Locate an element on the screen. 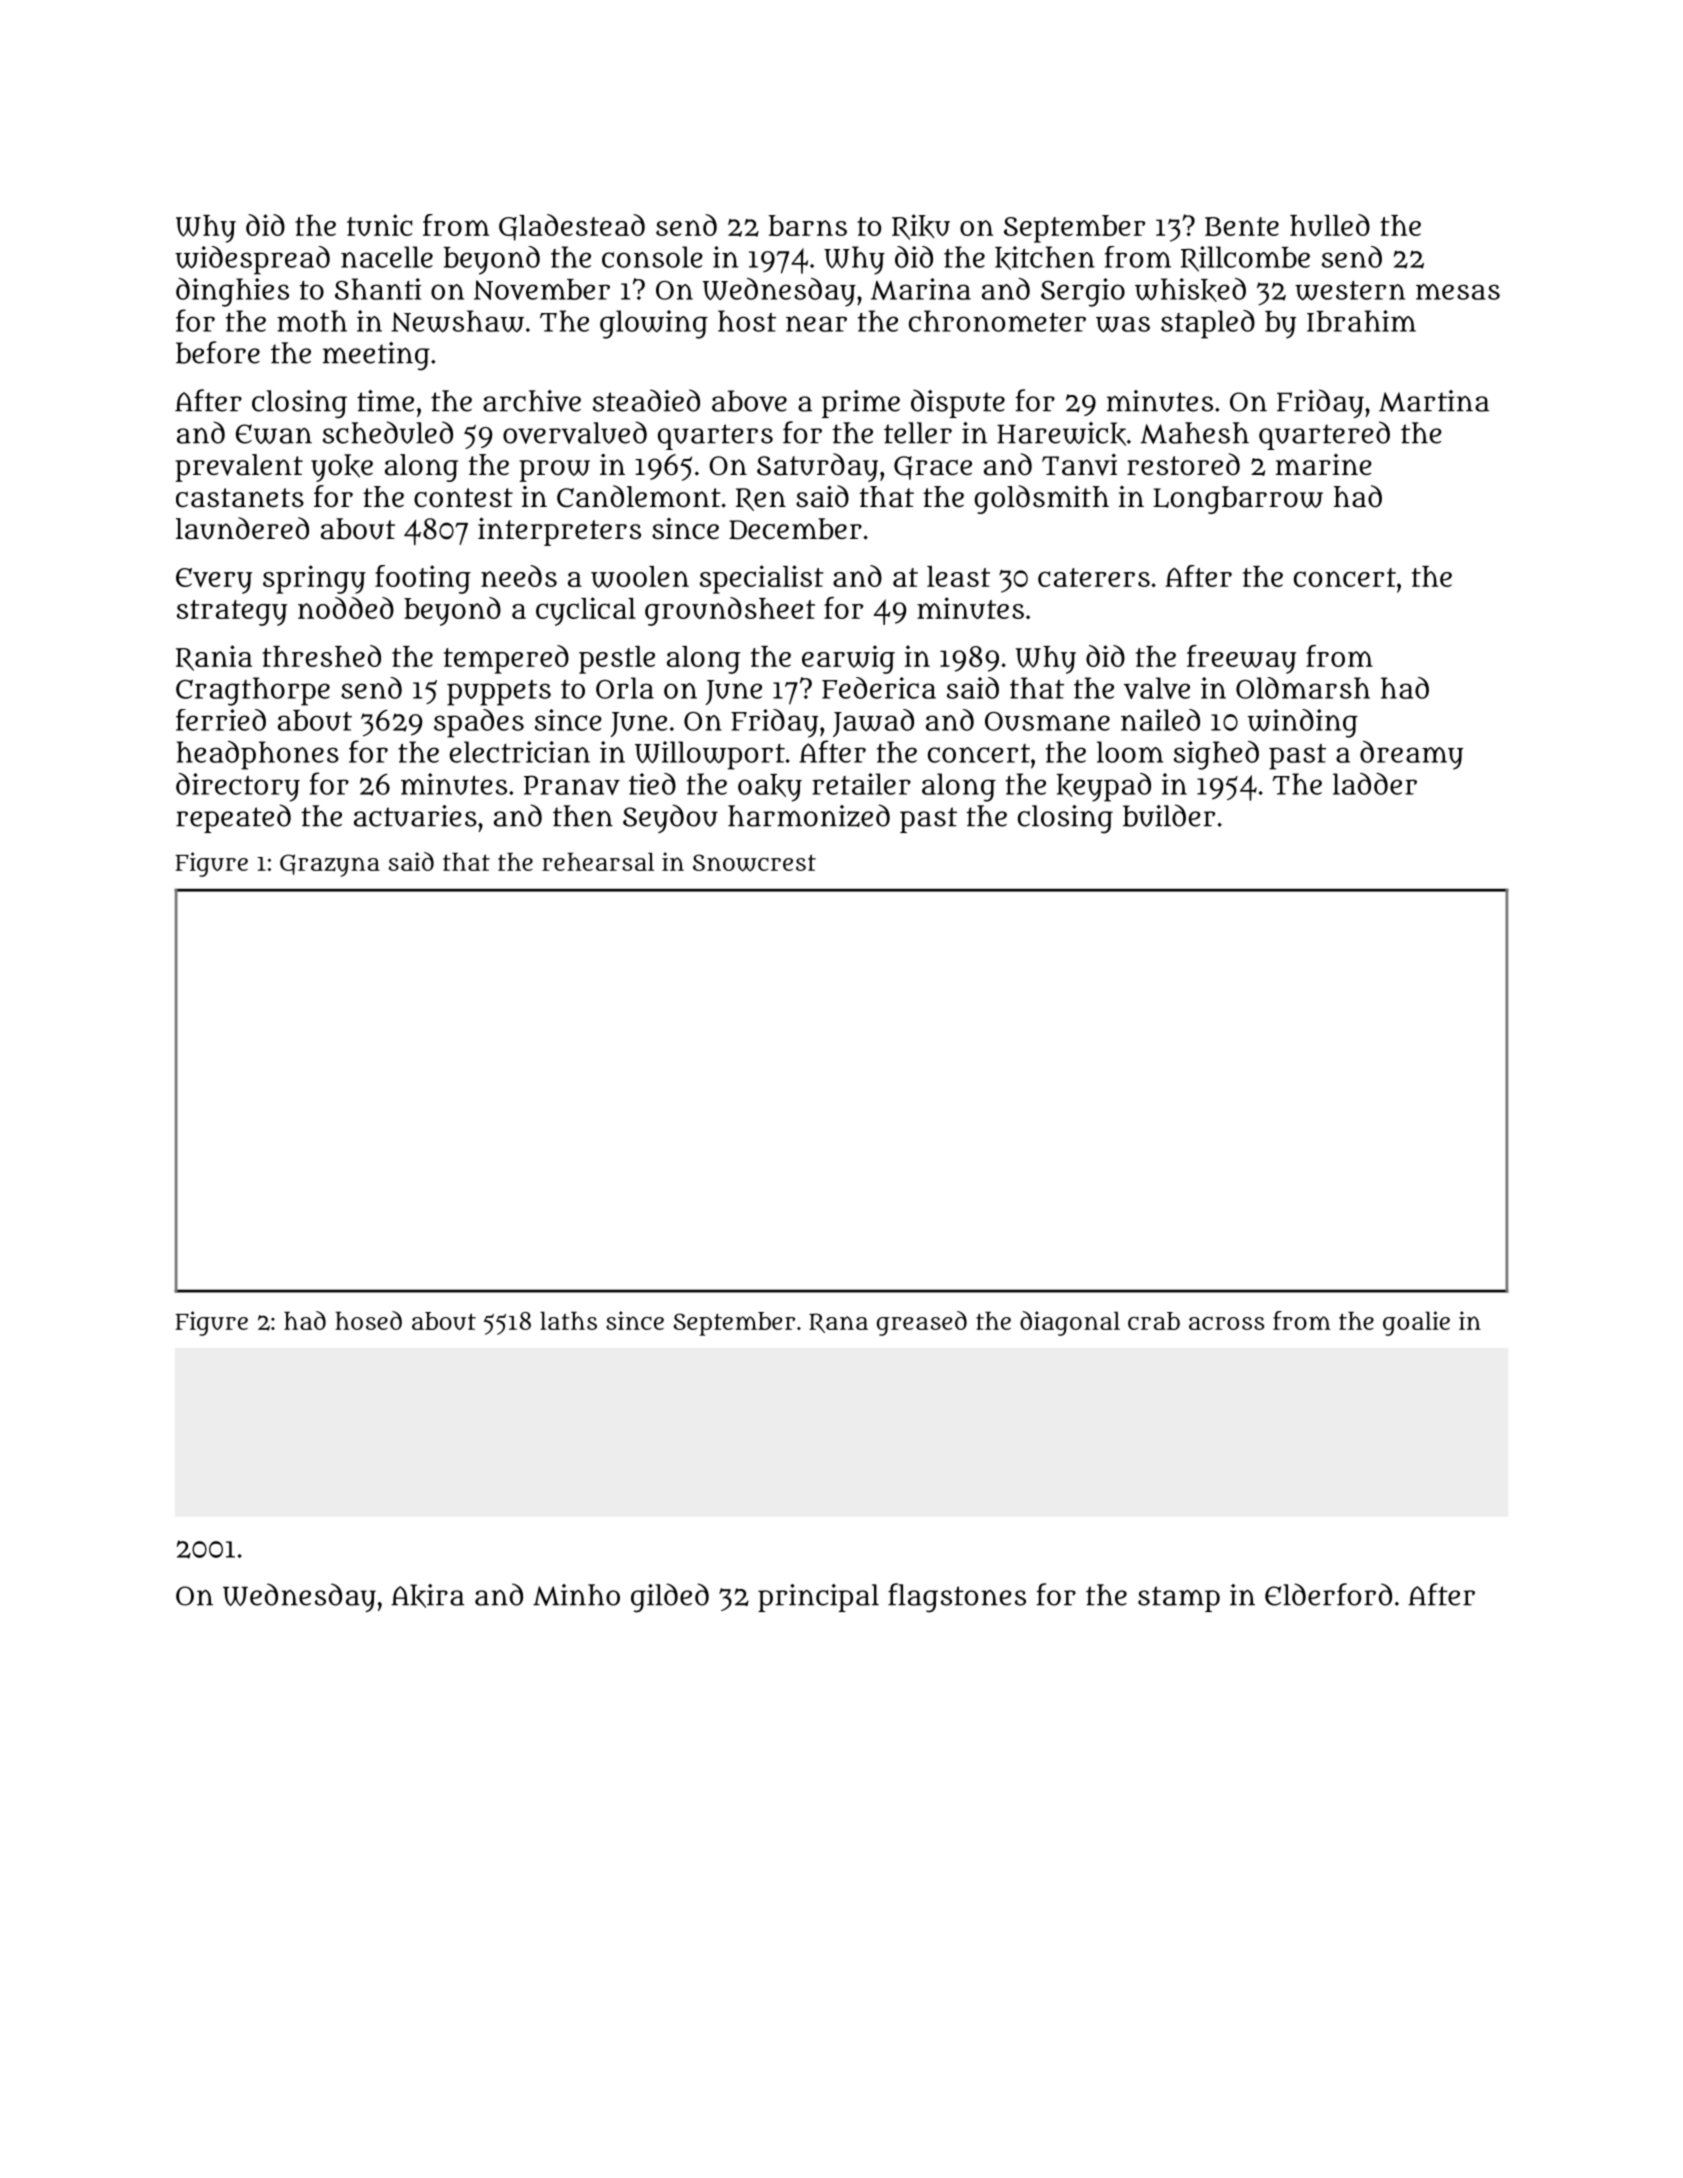 The image size is (1683, 2178). December is located at coordinates (795, 529).
